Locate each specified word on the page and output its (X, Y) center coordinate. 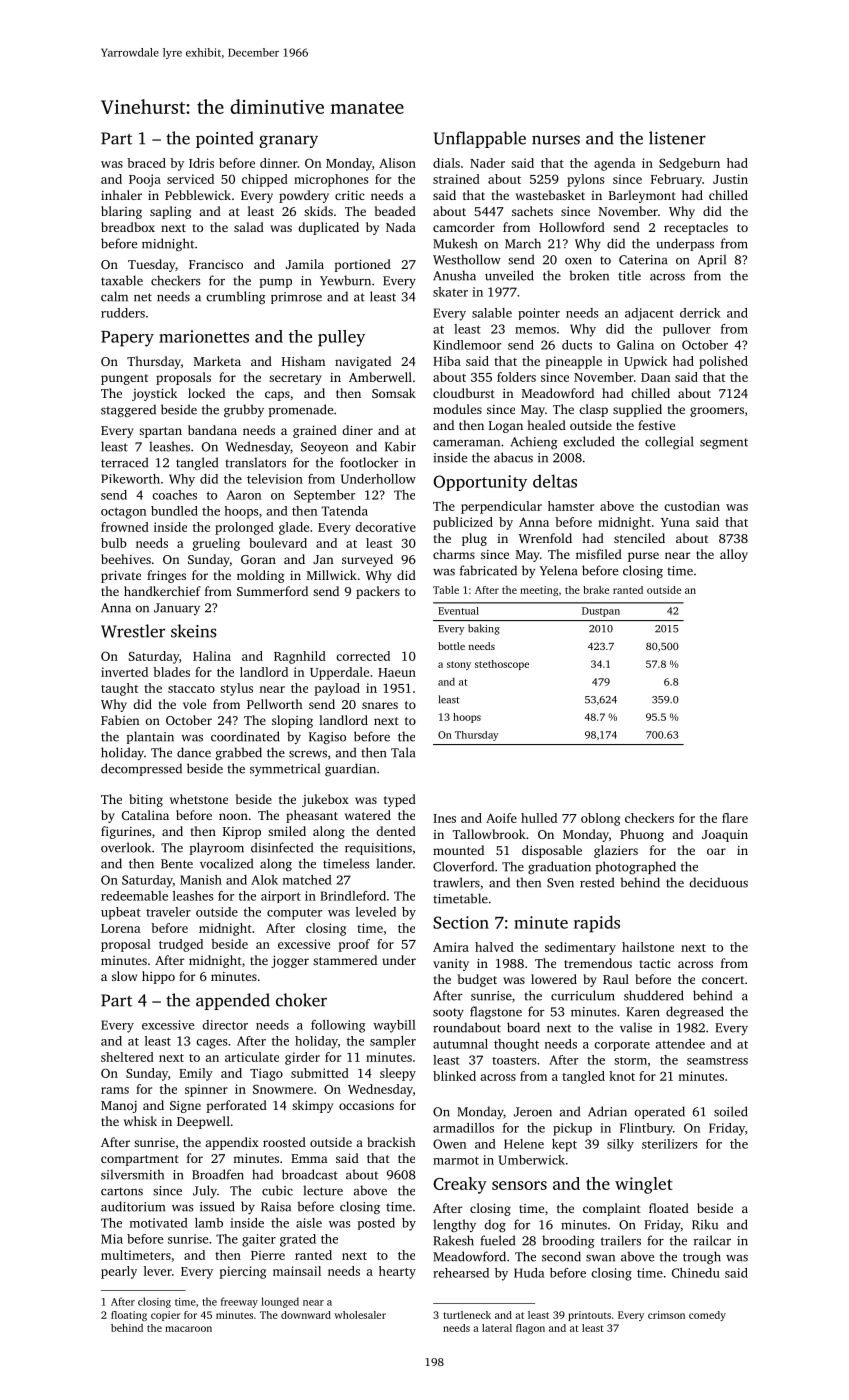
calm (114, 296)
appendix (232, 1143)
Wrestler (133, 631)
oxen (578, 261)
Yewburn (345, 280)
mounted (458, 850)
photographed (636, 867)
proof (354, 945)
